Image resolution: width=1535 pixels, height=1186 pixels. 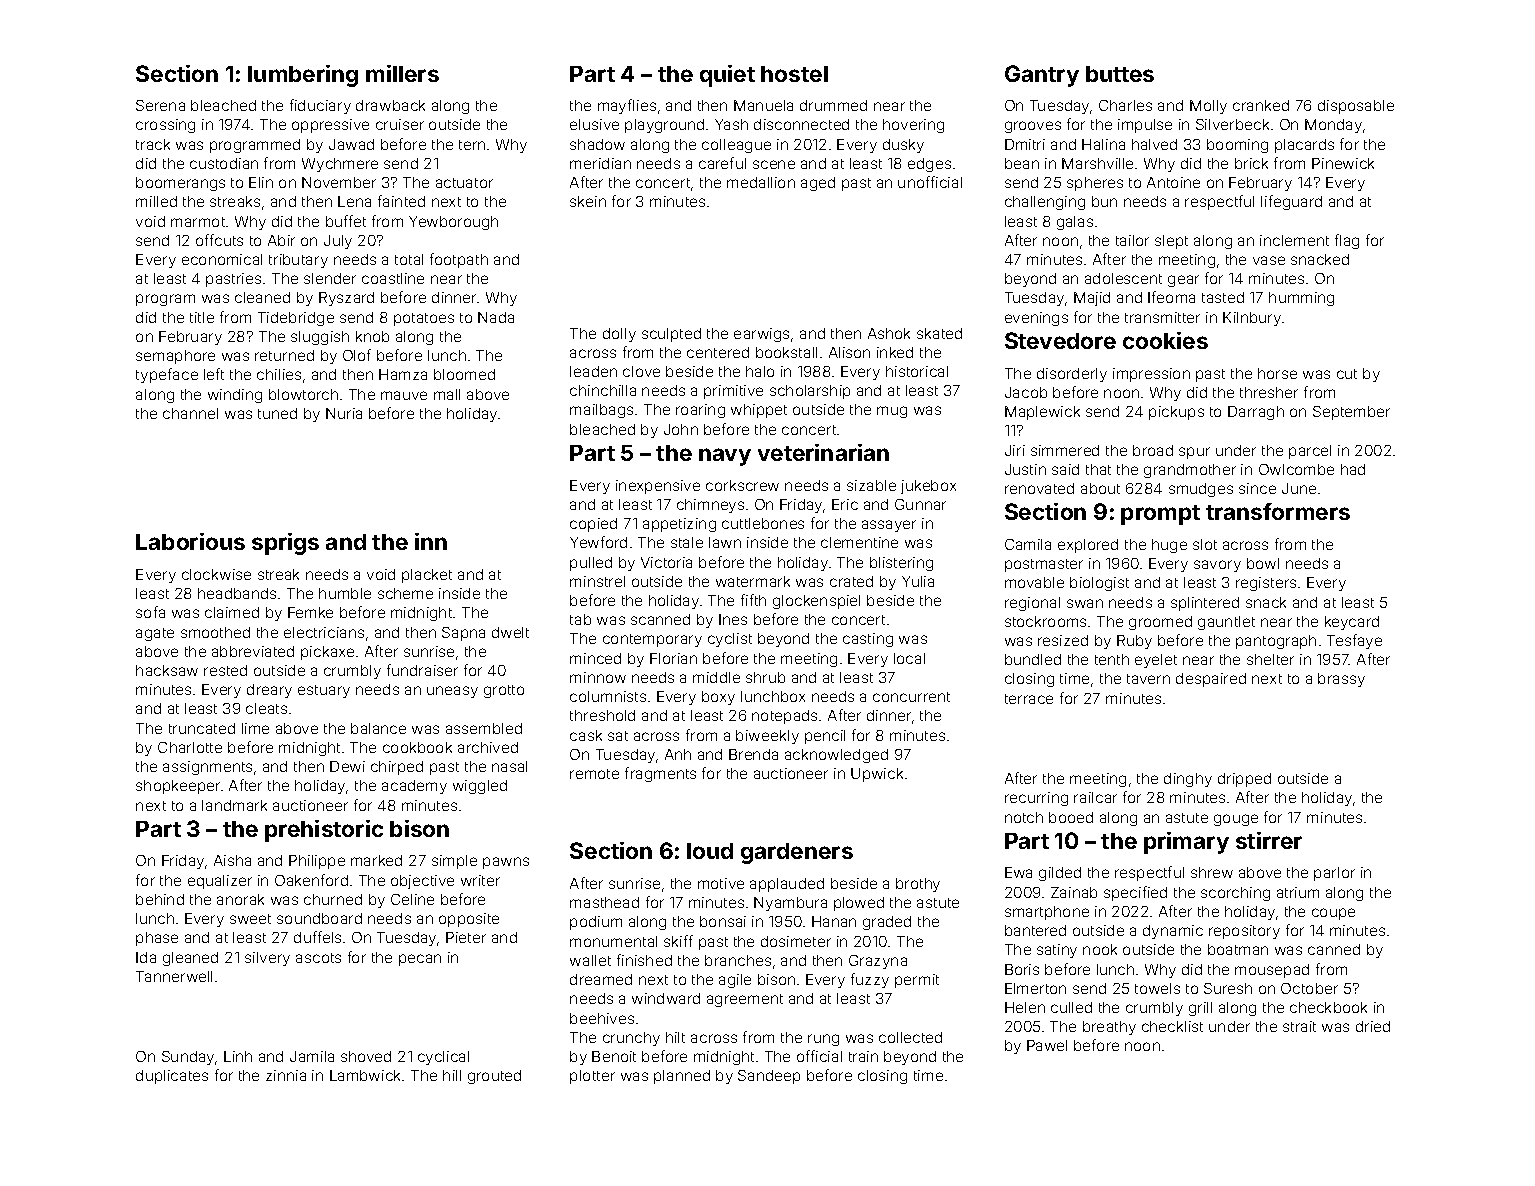 What do you see at coordinates (727, 76) in the page?
I see `quiet` at bounding box center [727, 76].
